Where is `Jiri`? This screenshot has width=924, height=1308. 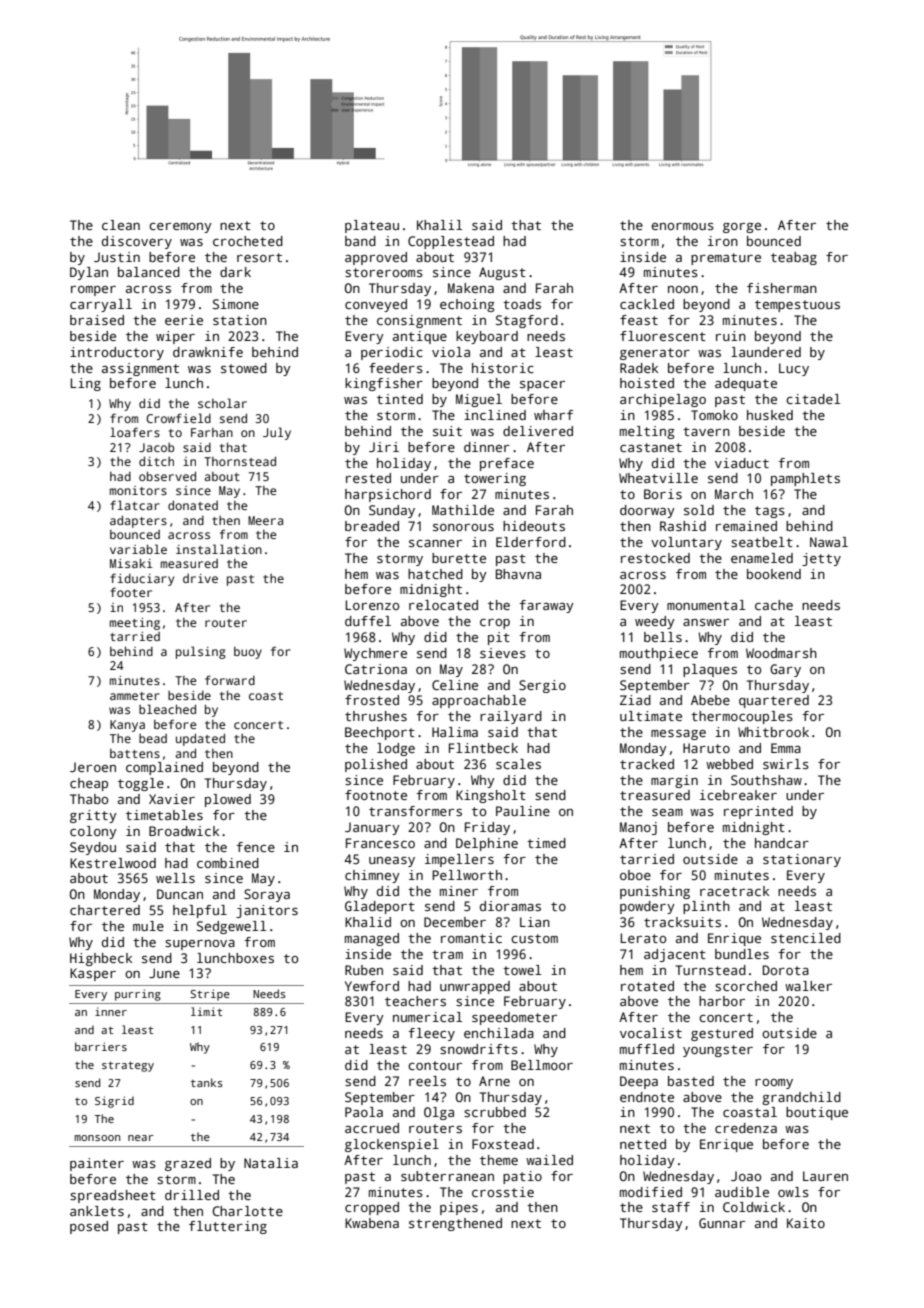 Jiri is located at coordinates (384, 447).
